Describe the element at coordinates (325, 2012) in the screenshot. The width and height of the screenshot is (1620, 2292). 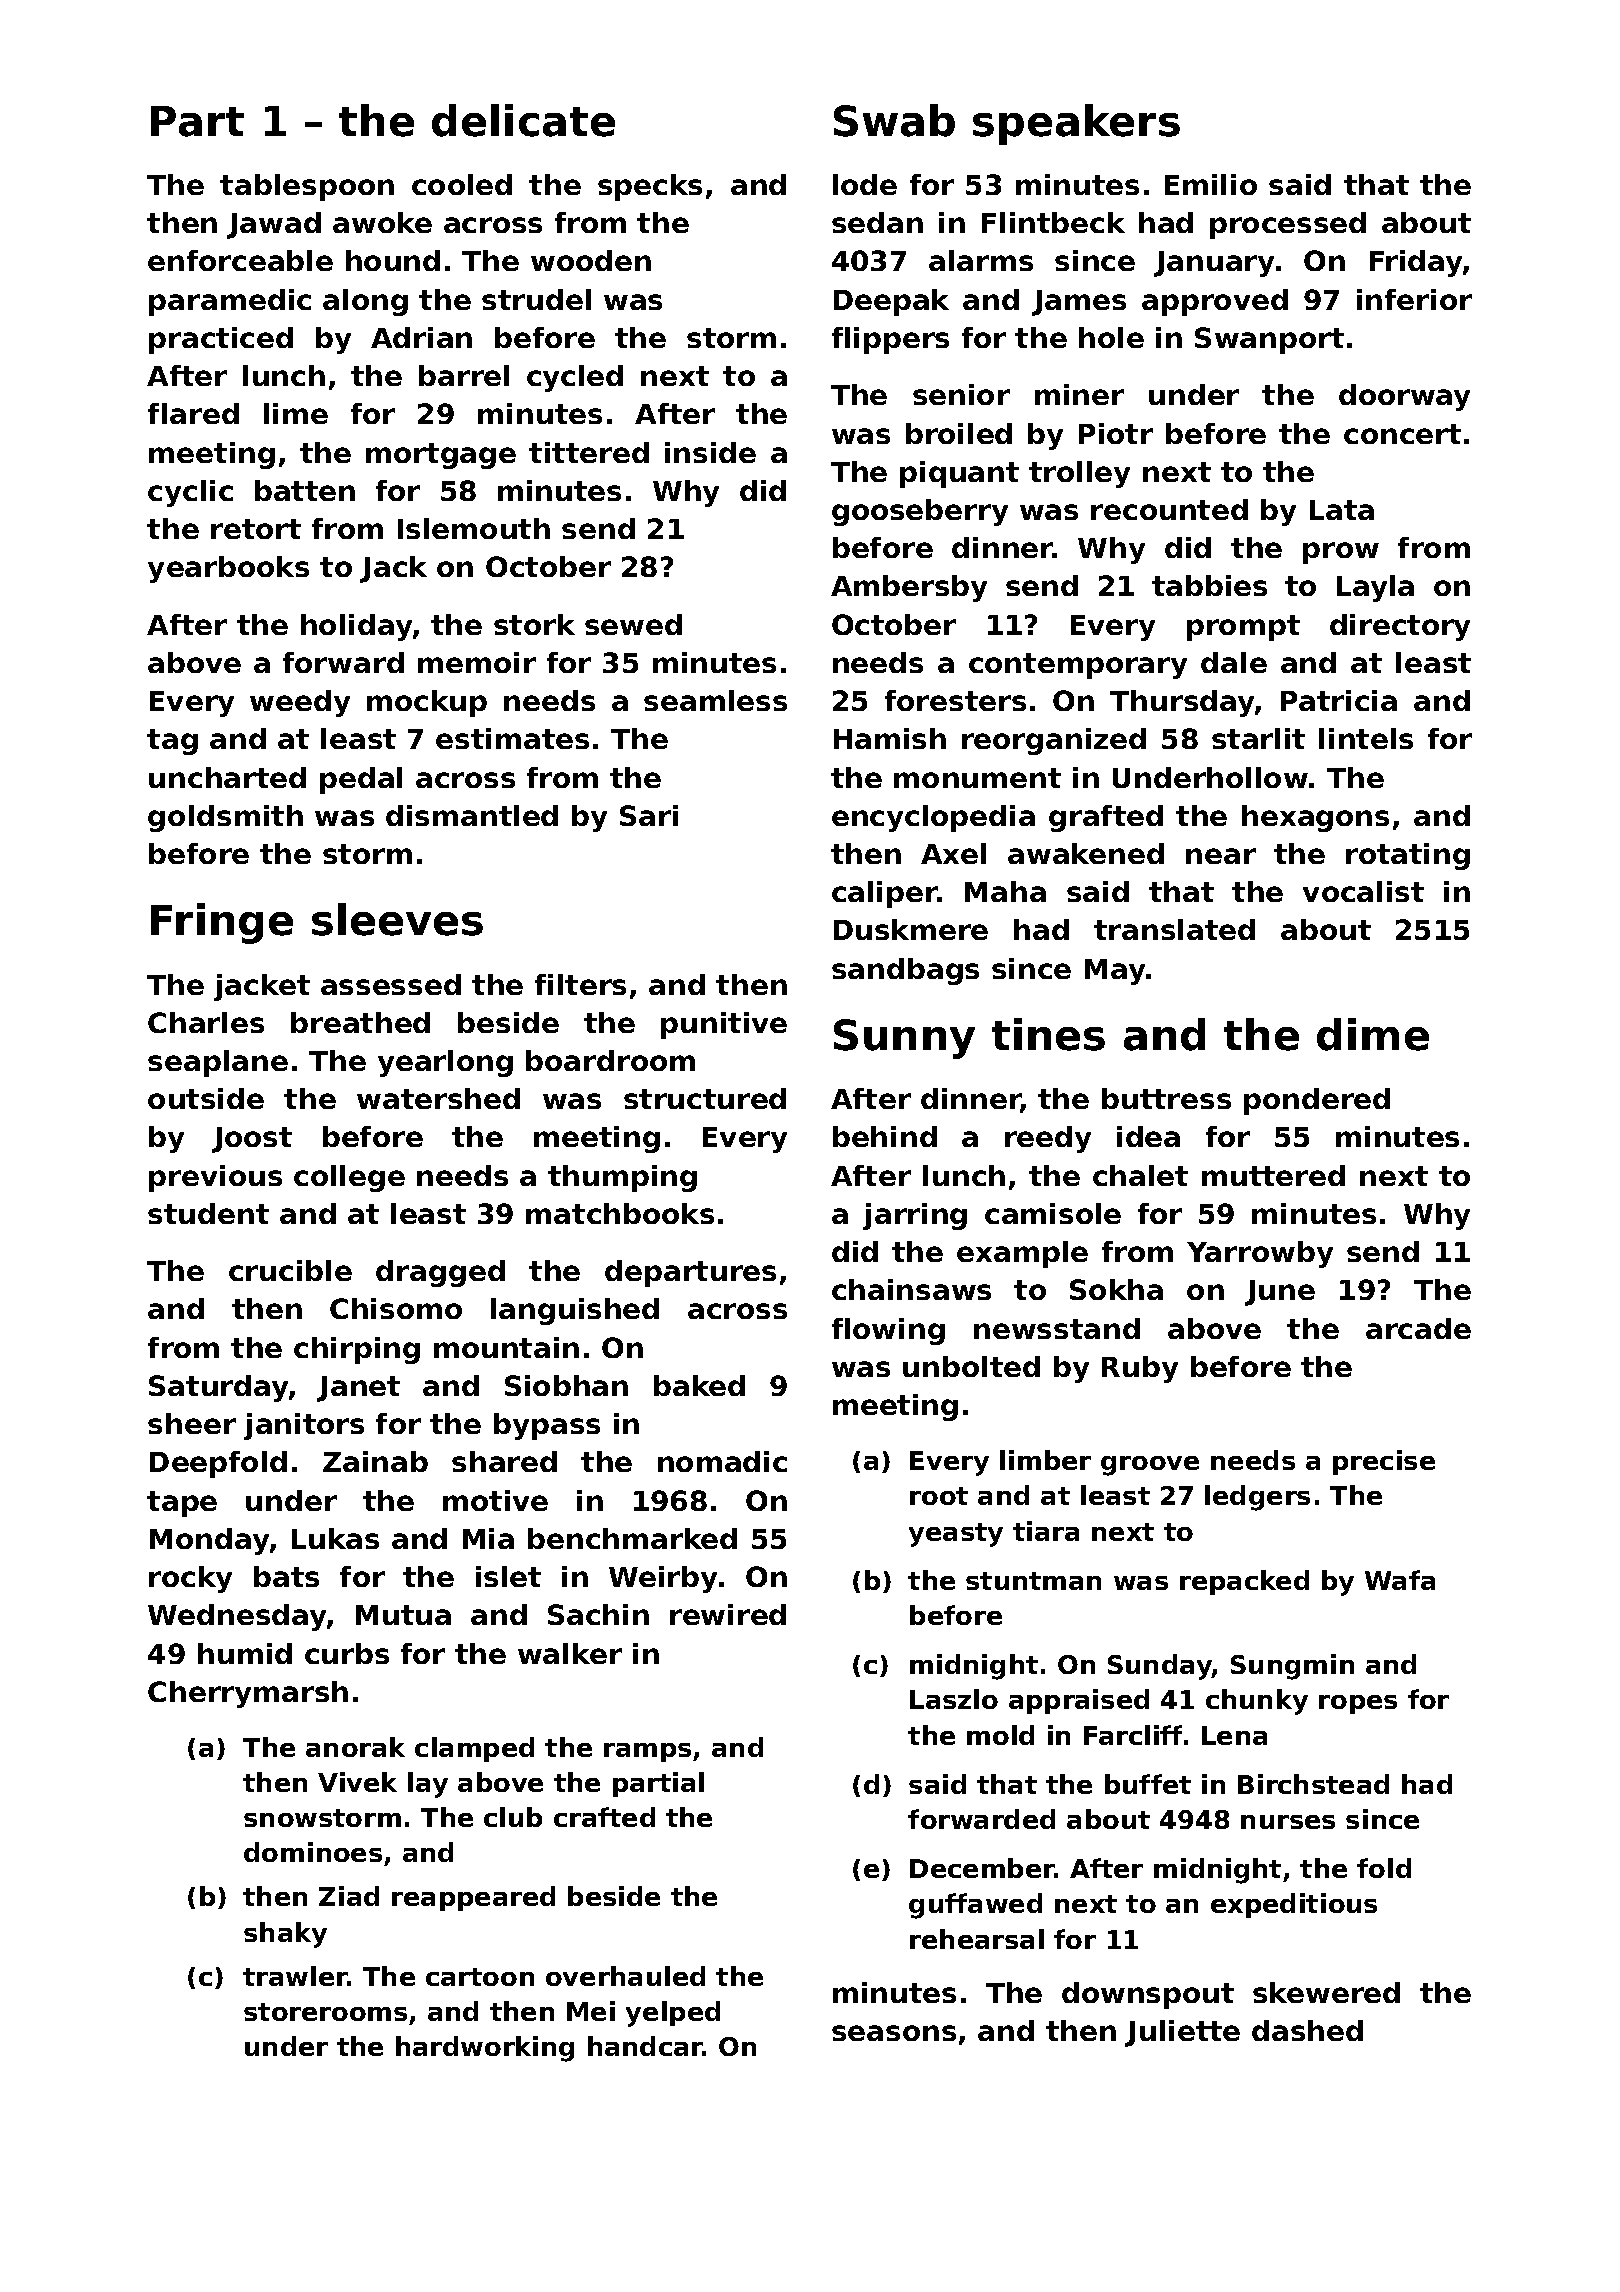
I see `storerooms` at that location.
